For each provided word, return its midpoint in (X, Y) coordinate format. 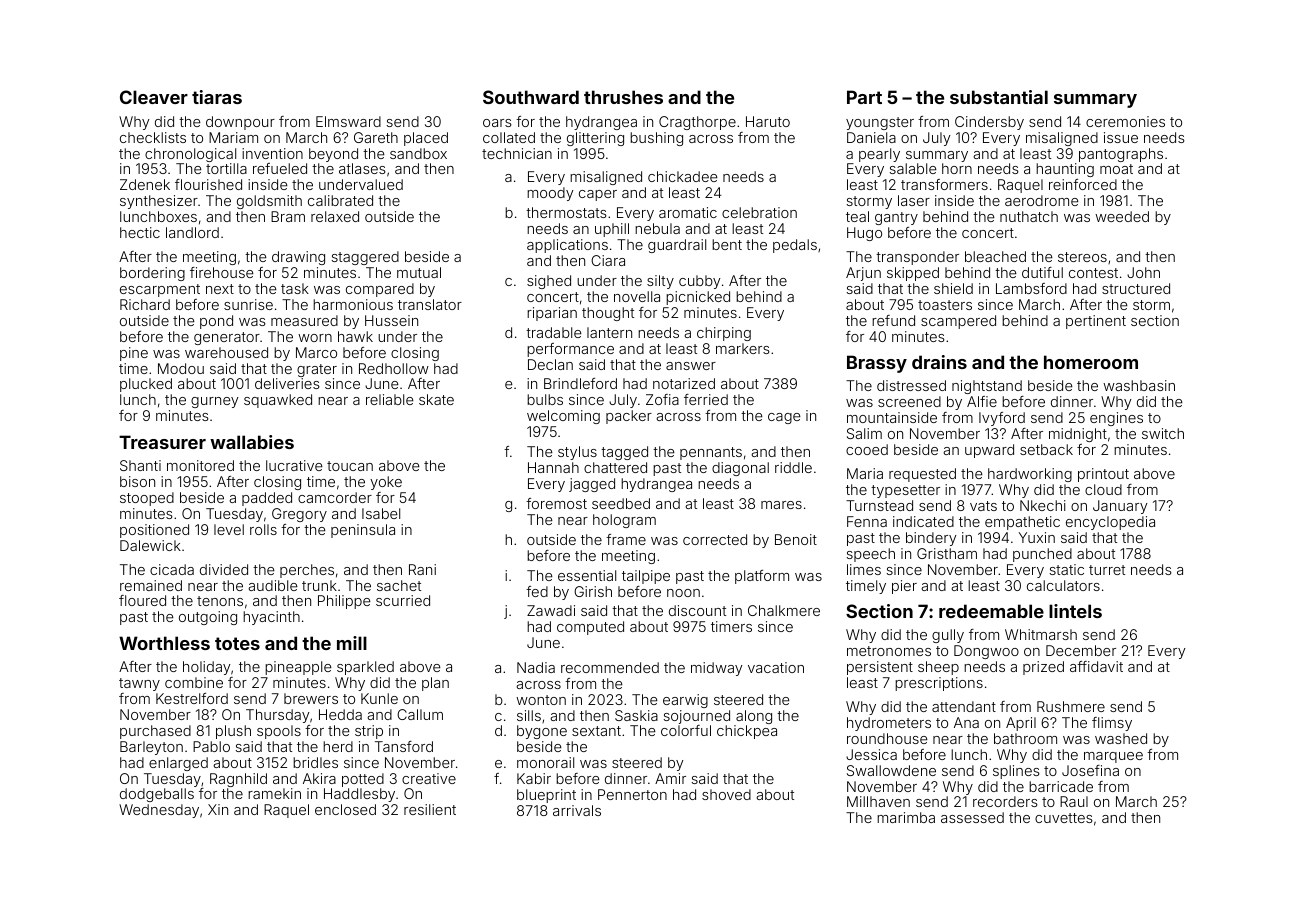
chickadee (683, 176)
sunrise (248, 304)
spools (279, 732)
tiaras (217, 97)
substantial (999, 97)
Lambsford (1031, 288)
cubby (700, 282)
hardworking (1030, 475)
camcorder (335, 497)
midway (717, 669)
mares (781, 505)
